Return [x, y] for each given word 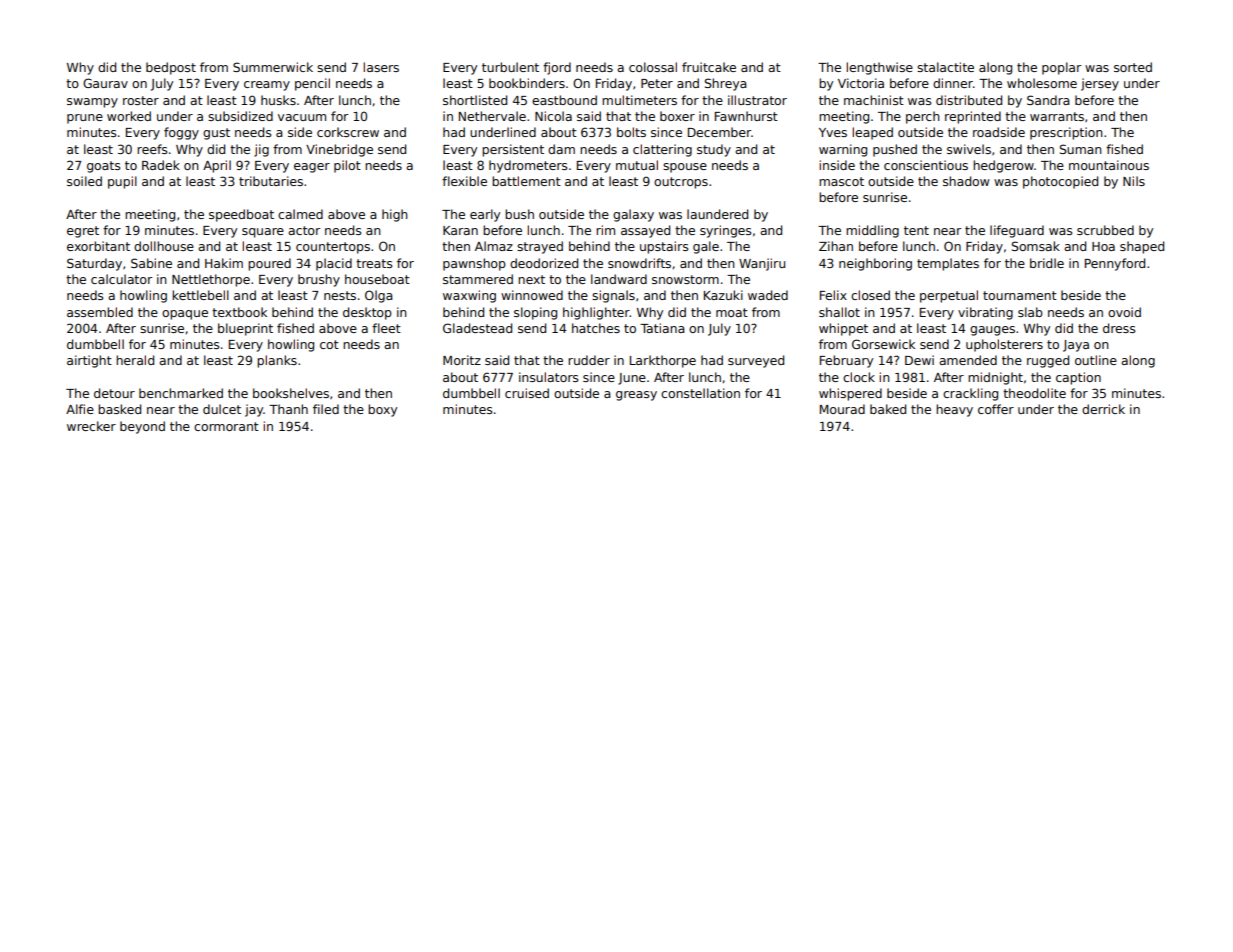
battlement [526, 181]
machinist [874, 100]
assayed [645, 231]
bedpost [171, 68]
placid [334, 264]
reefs [152, 149]
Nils [1134, 181]
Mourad [842, 409]
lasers [381, 67]
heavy [954, 410]
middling [872, 231]
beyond [142, 427]
